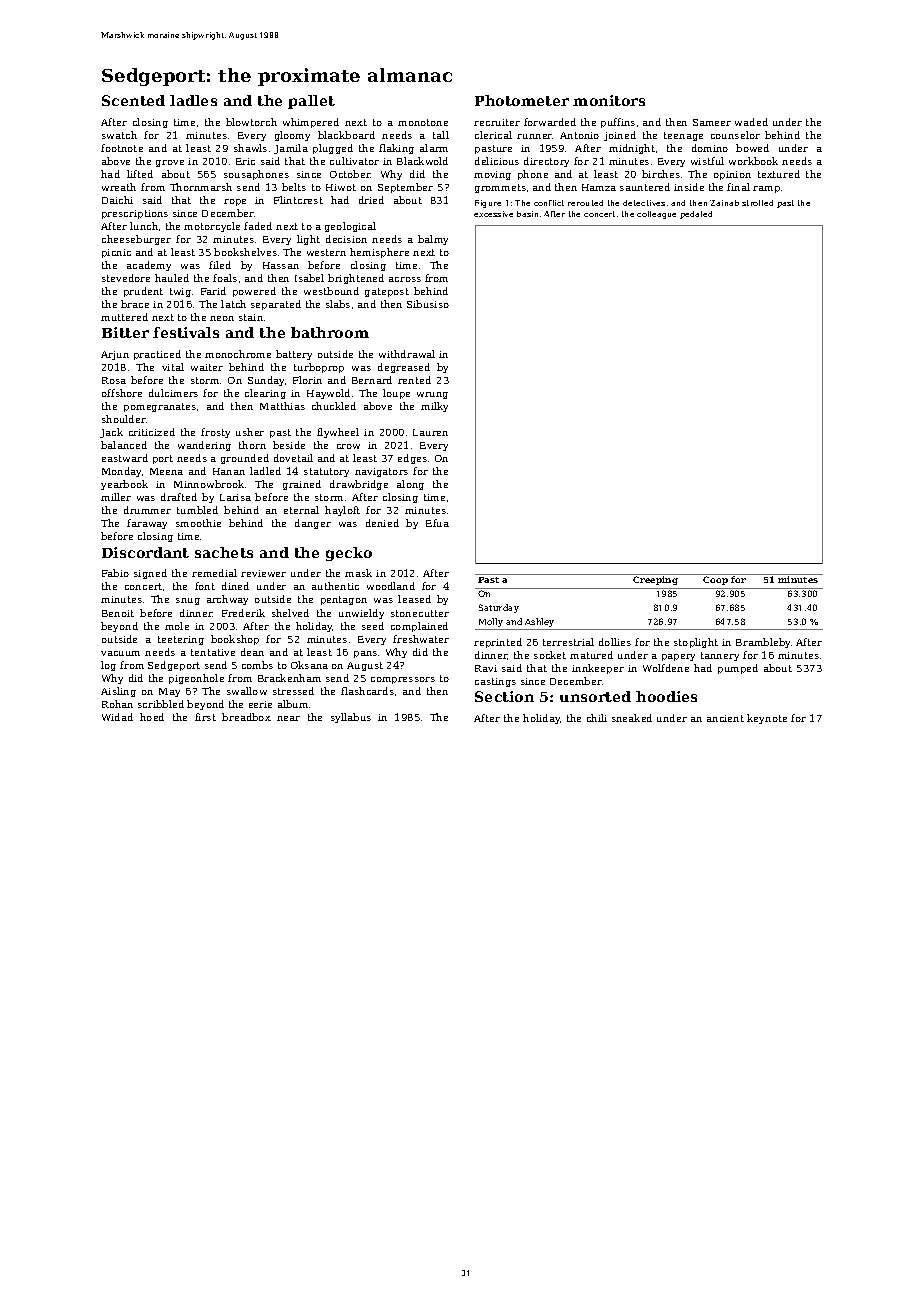 The height and width of the screenshot is (1308, 924). I want to click on eerie, so click(260, 704).
